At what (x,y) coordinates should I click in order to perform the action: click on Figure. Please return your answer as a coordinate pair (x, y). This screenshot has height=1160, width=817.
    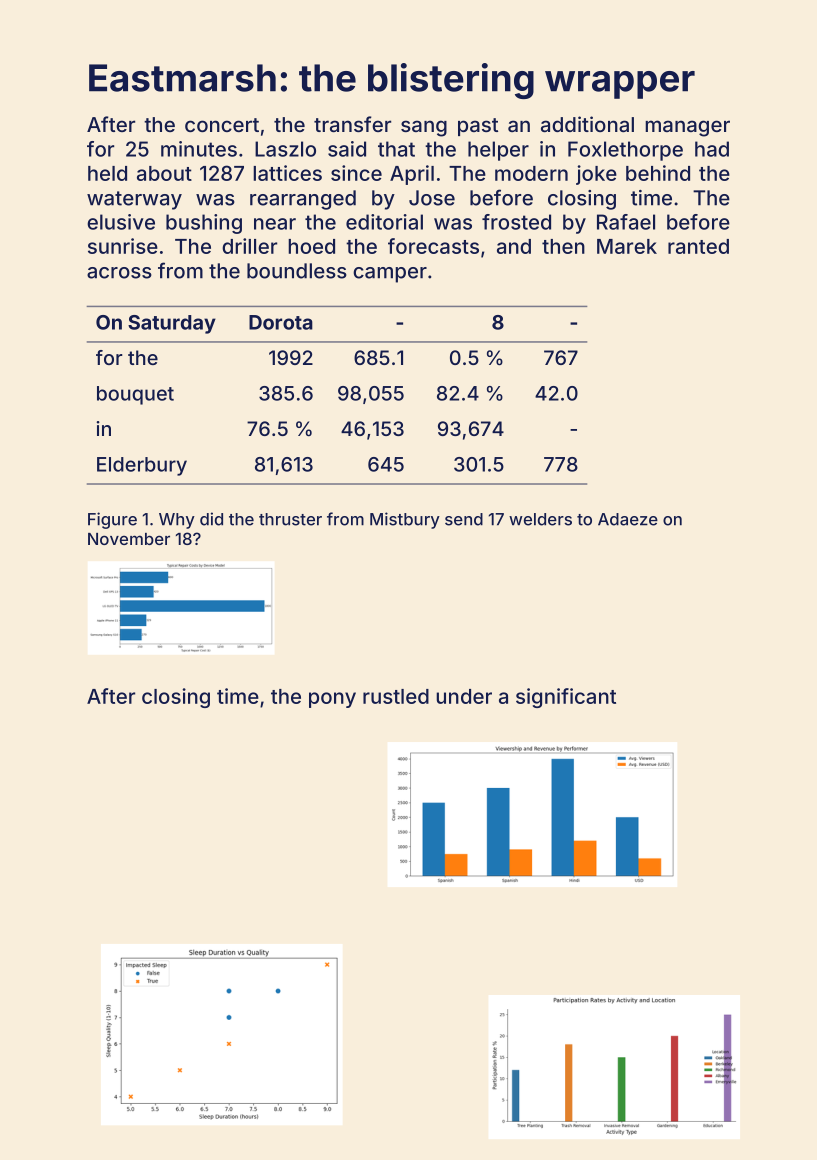
    Looking at the image, I should click on (112, 520).
